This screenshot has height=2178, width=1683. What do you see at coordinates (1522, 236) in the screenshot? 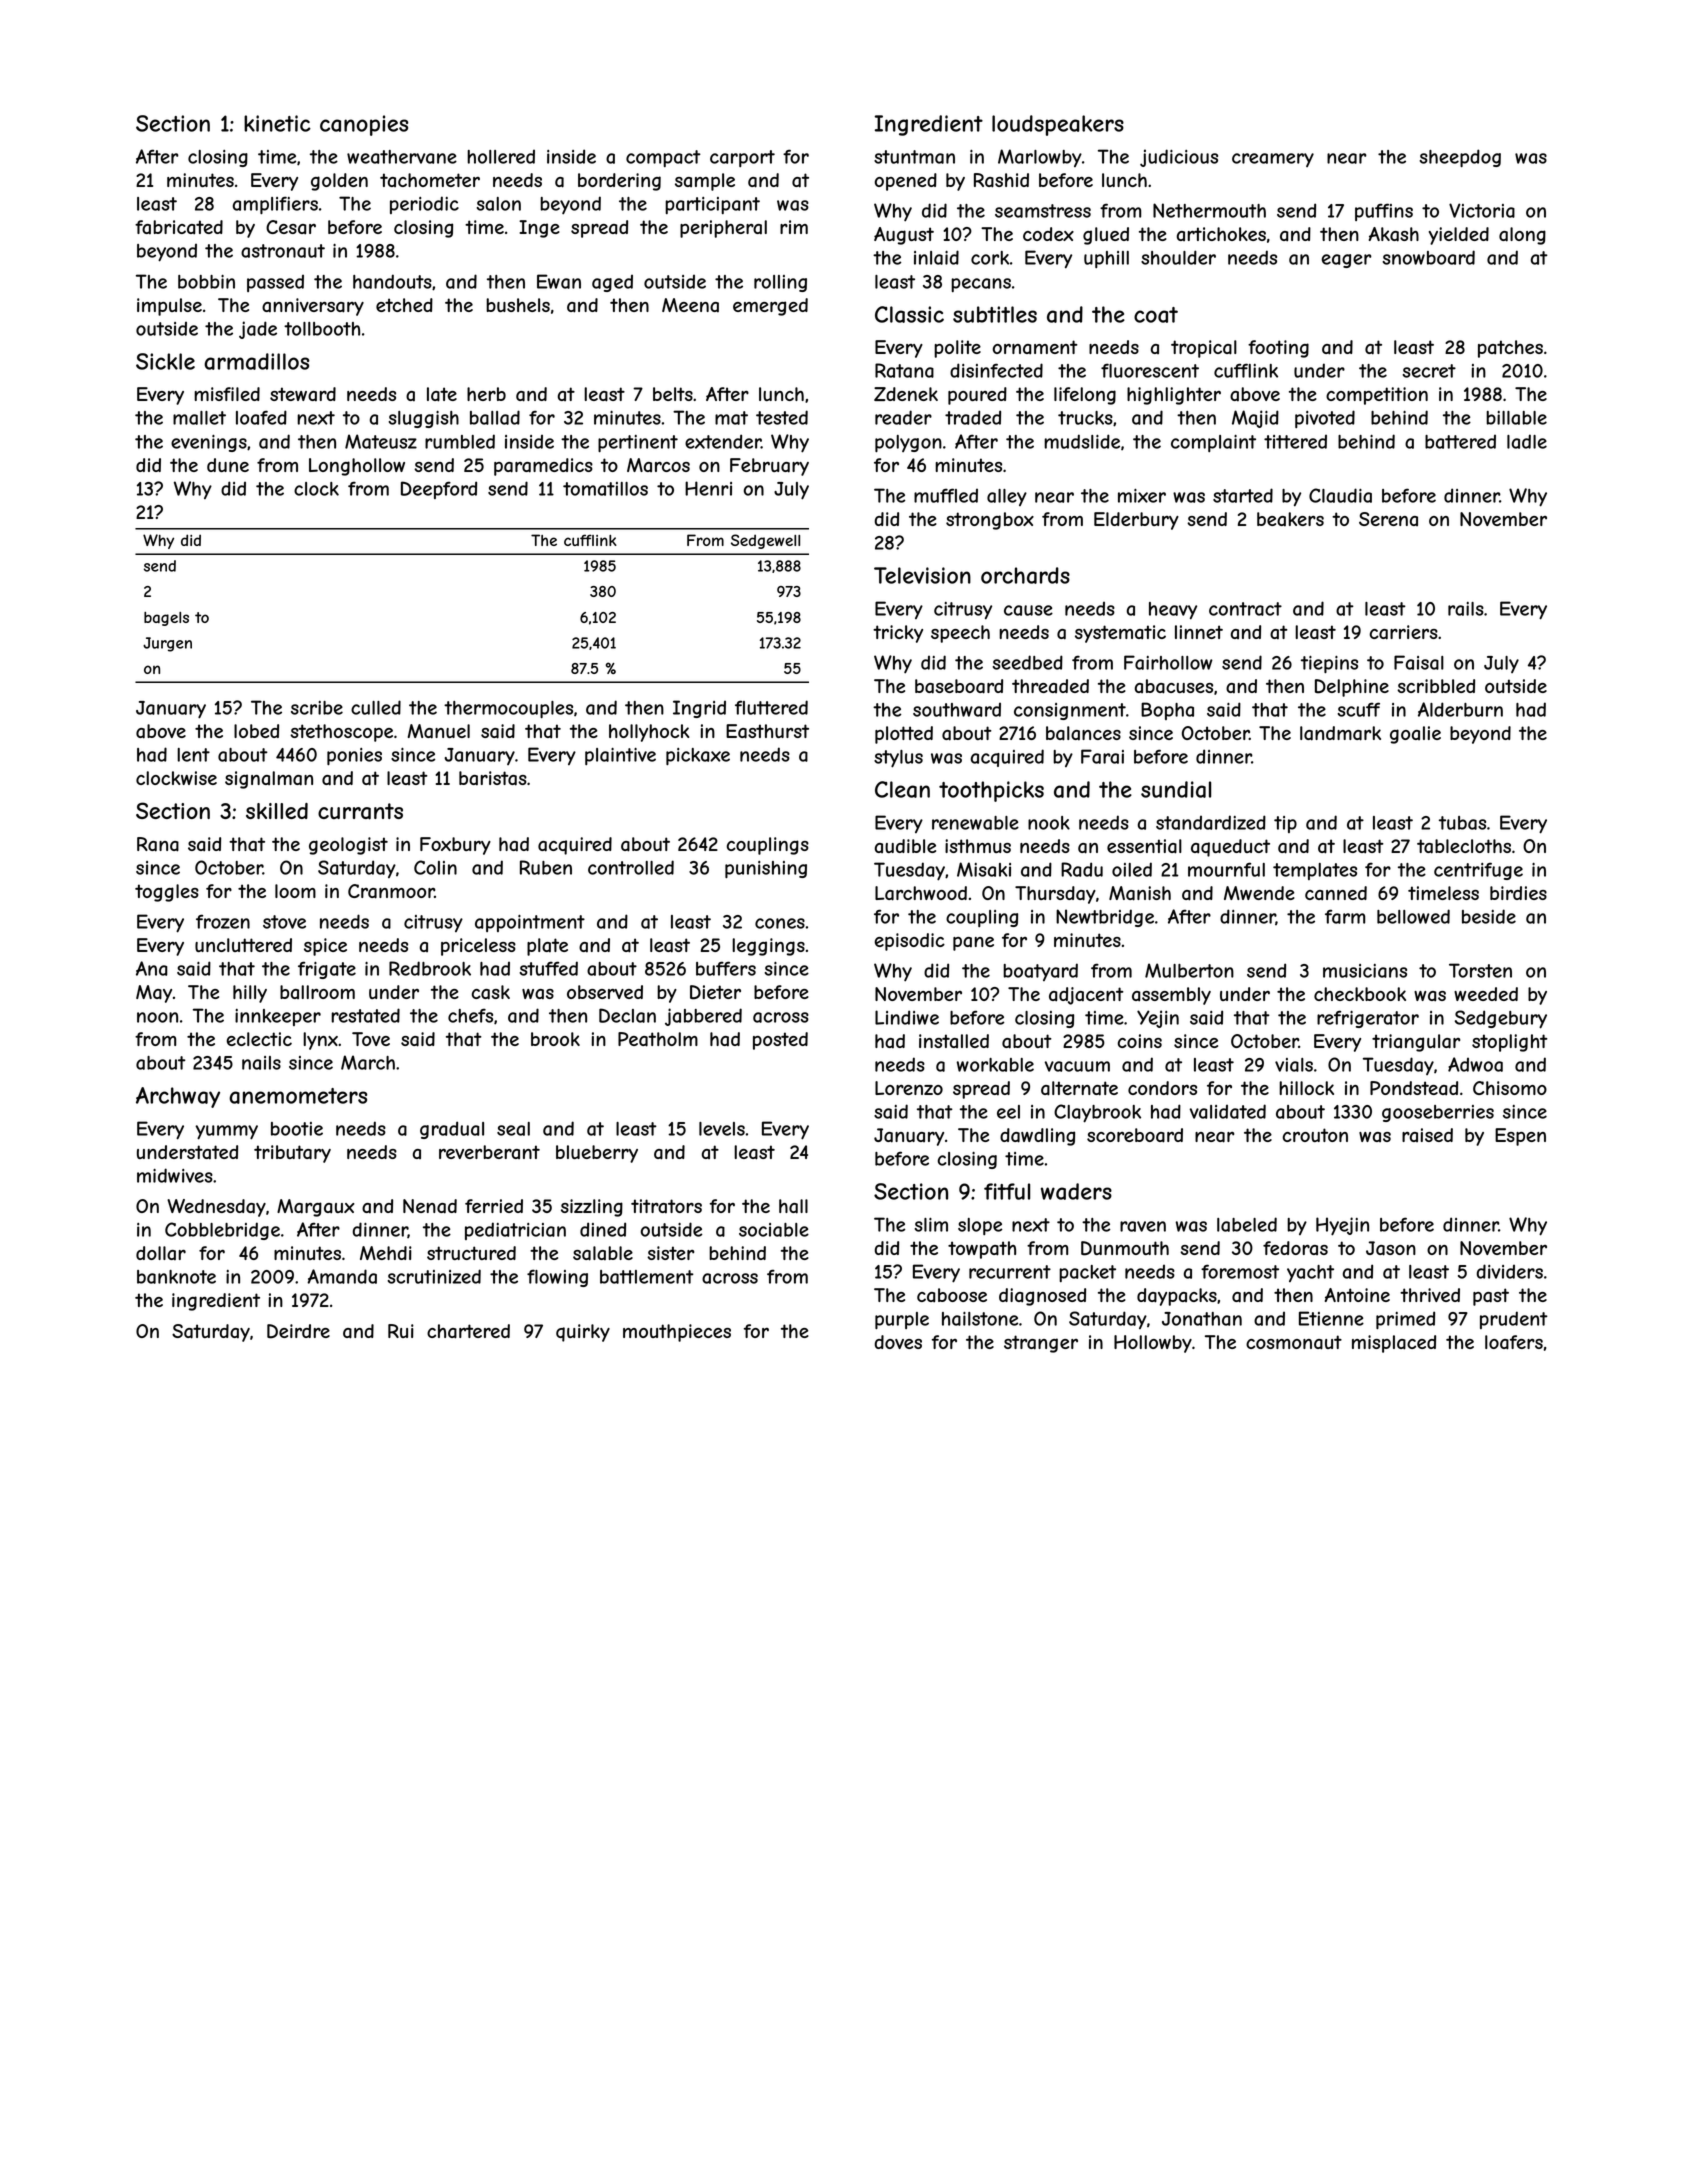
I see `along` at bounding box center [1522, 236].
